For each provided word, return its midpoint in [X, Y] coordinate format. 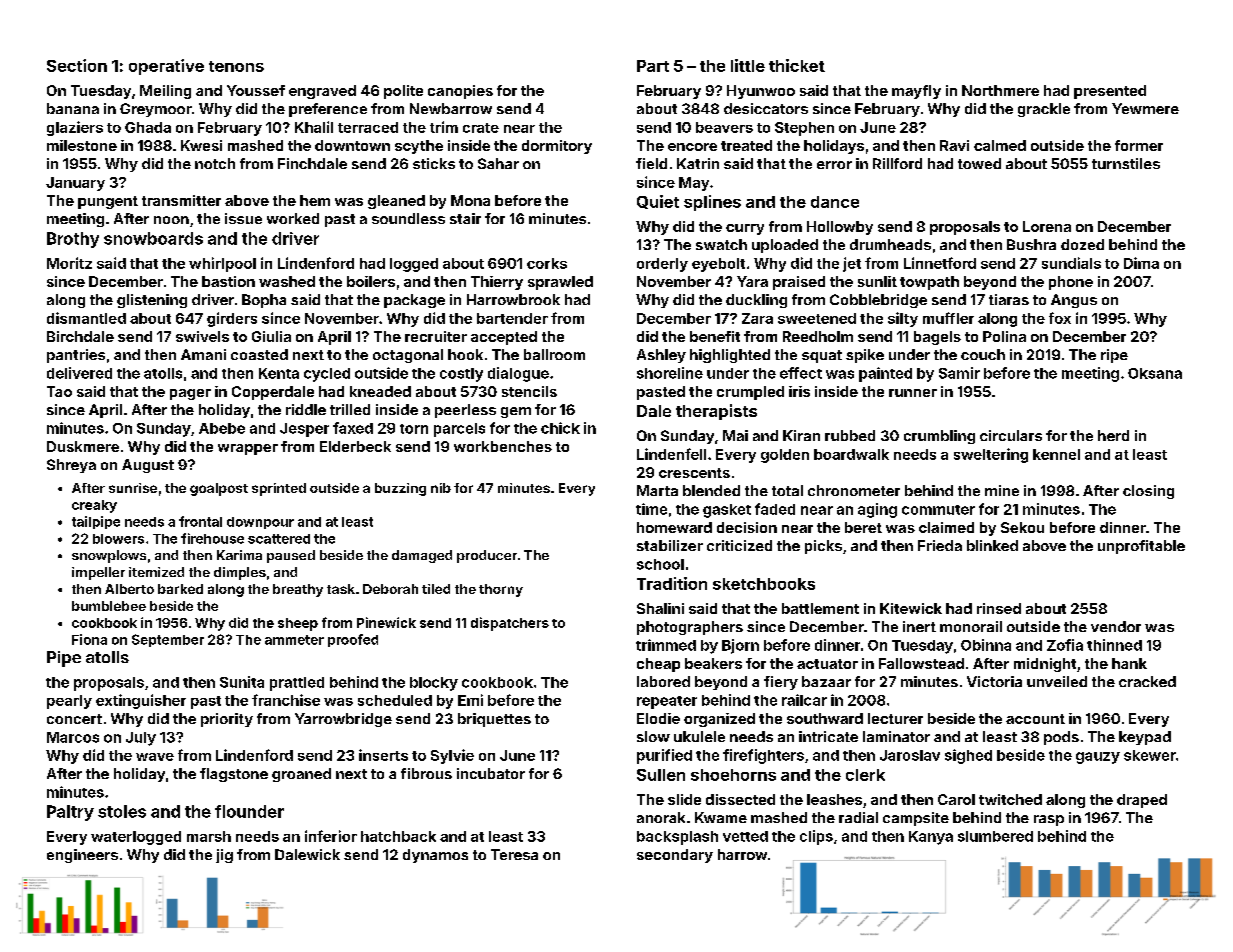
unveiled [1057, 681]
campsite [916, 819]
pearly [69, 702]
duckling [756, 301]
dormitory [557, 147]
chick [560, 428]
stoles [122, 811]
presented [1110, 92]
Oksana [1155, 373]
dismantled [86, 318]
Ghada [148, 127]
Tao [59, 391]
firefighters [763, 756]
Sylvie [452, 756]
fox [1060, 318]
